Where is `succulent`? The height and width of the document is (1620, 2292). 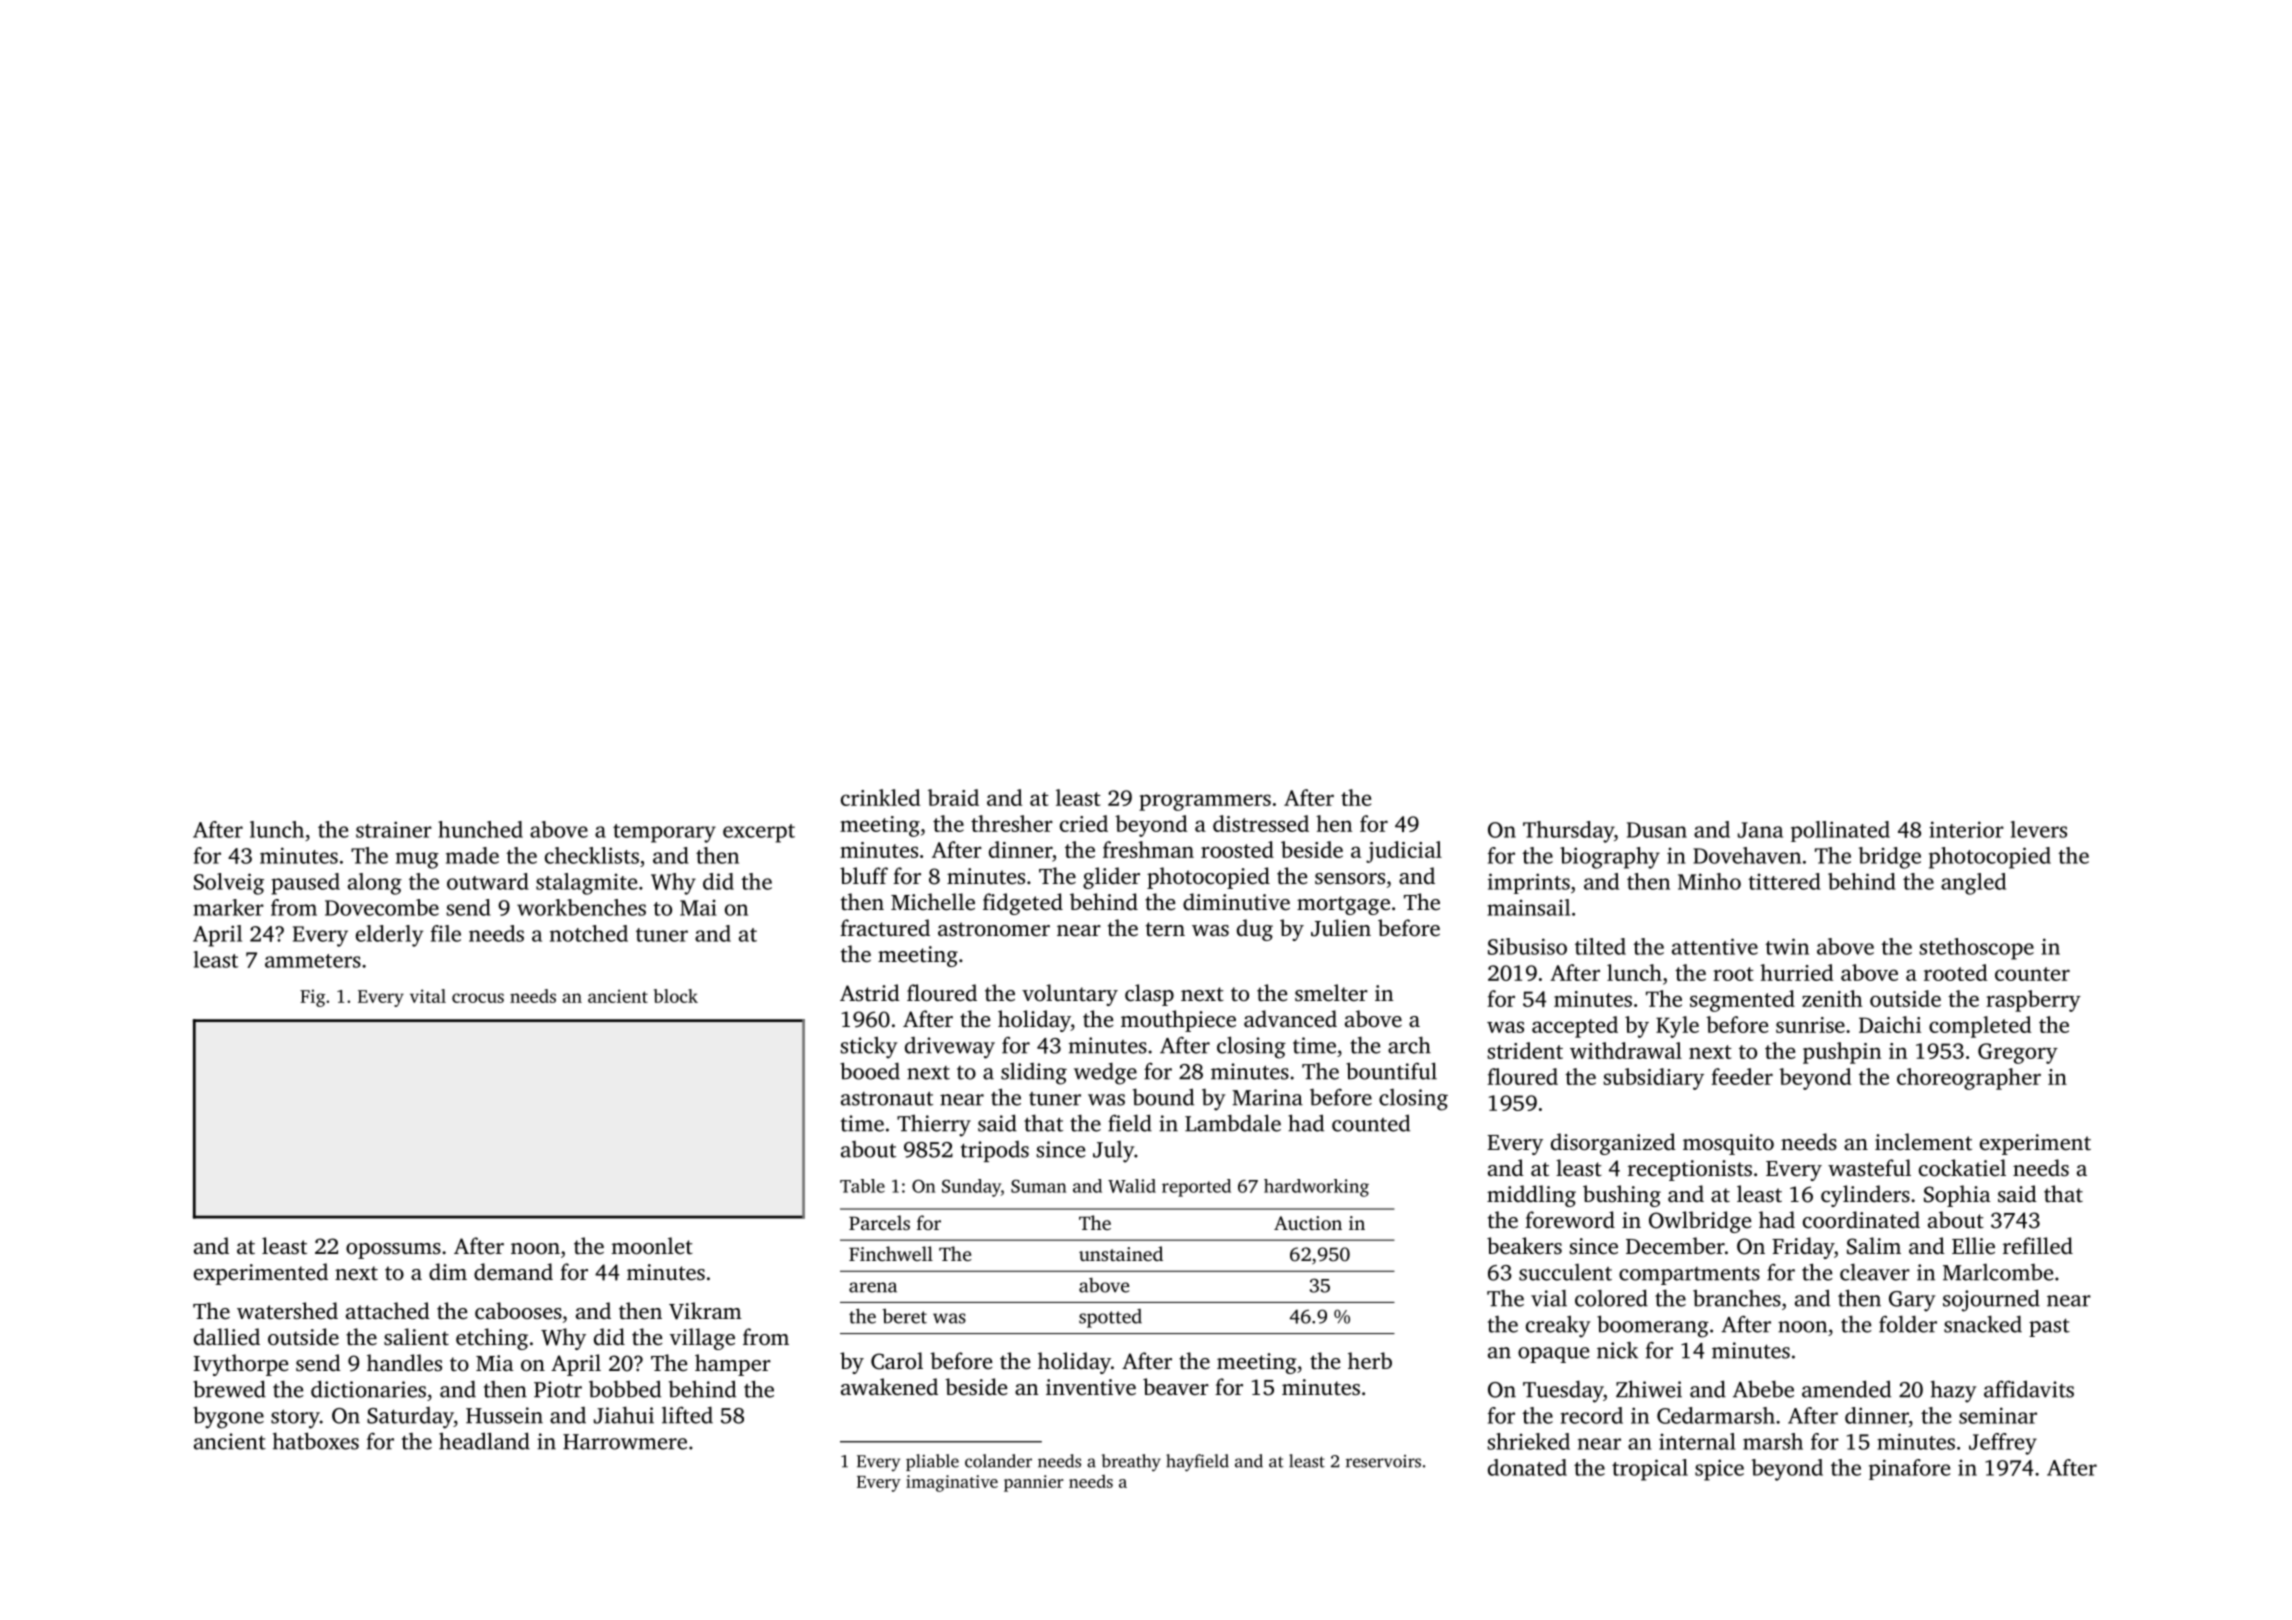 succulent is located at coordinates (1565, 1272).
